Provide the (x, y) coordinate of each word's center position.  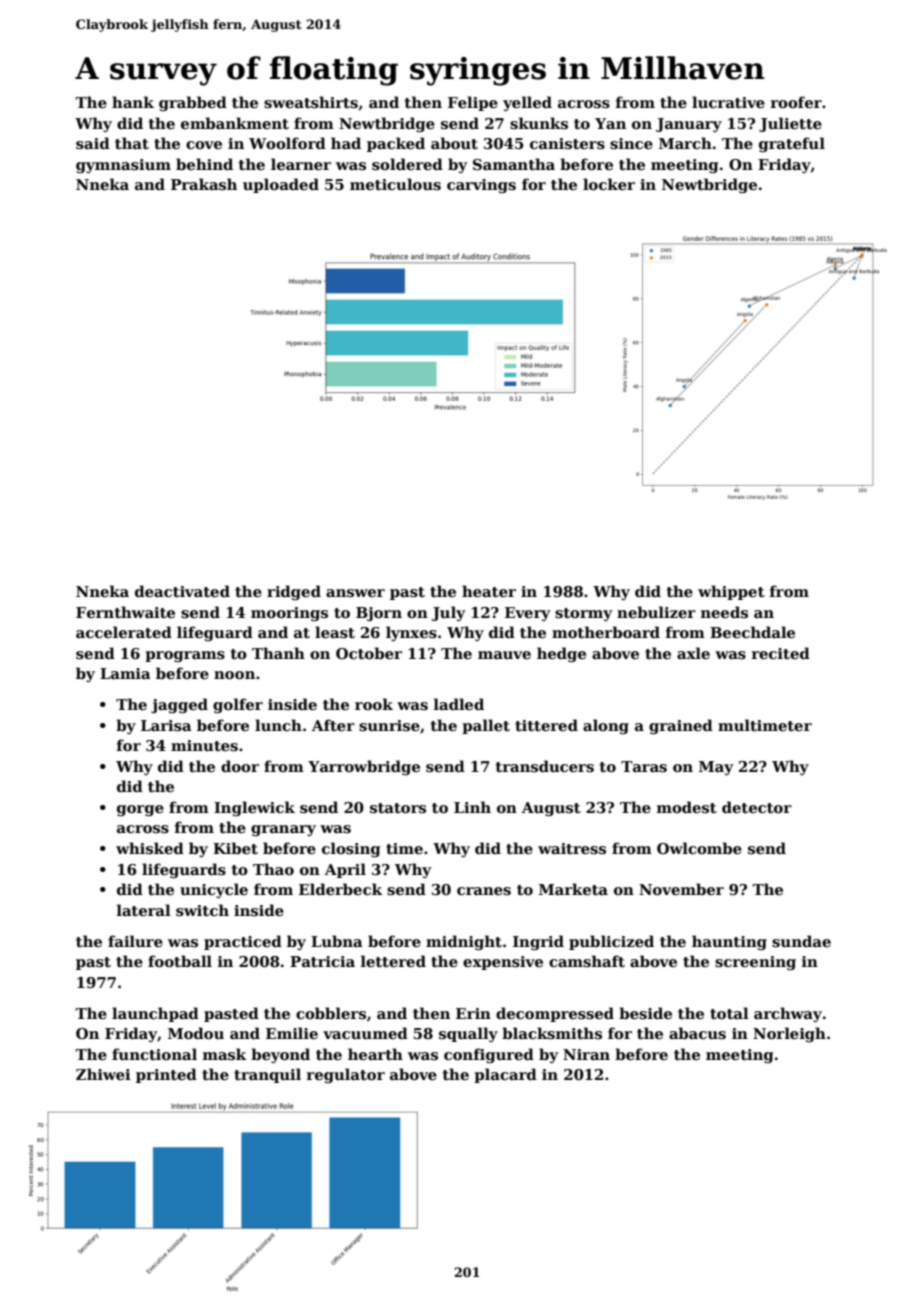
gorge (140, 810)
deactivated (182, 591)
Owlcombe (699, 848)
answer (355, 593)
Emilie (292, 1033)
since (631, 143)
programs (185, 656)
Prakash (204, 184)
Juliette (790, 124)
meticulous (395, 184)
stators (398, 808)
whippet (731, 592)
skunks (539, 123)
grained (681, 726)
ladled (459, 704)
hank (133, 102)
